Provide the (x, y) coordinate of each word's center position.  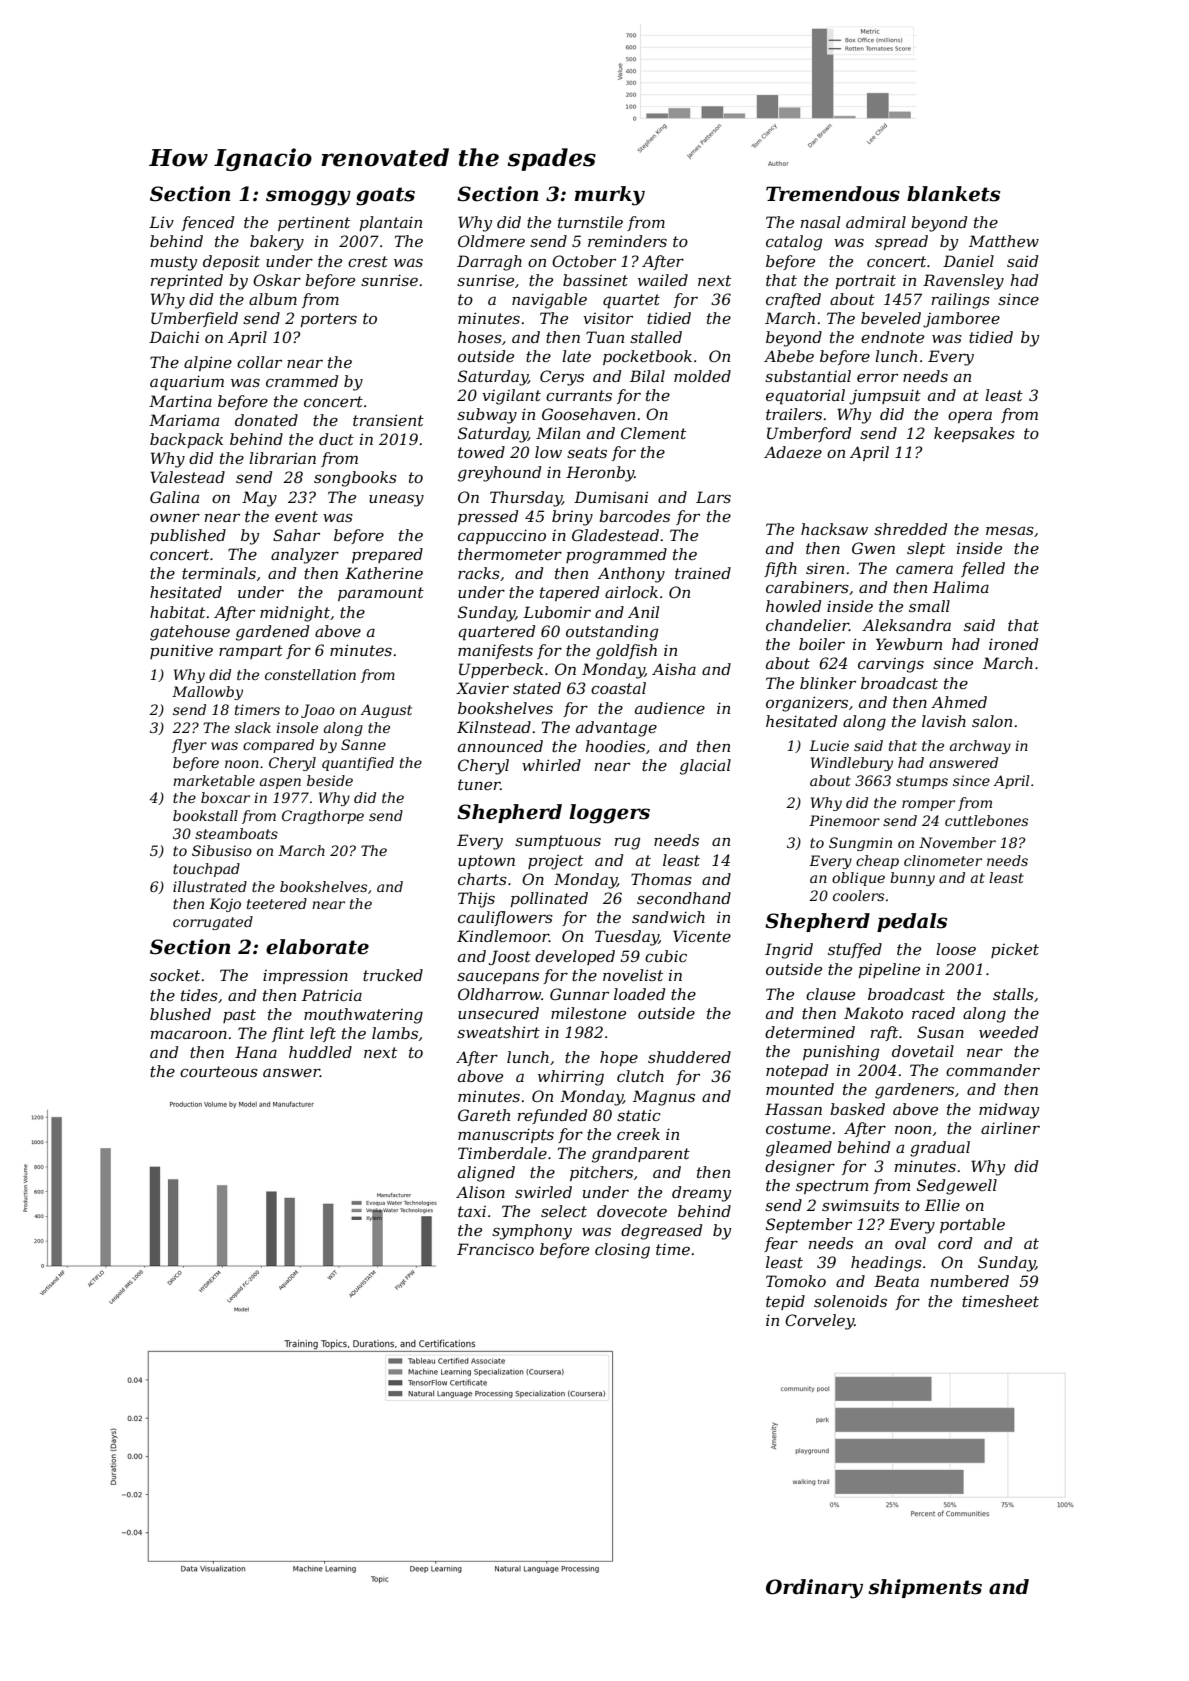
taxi (472, 1211)
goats (385, 196)
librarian (282, 458)
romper (928, 805)
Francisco (495, 1249)
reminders (627, 241)
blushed (180, 1014)
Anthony (631, 575)
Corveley (819, 1322)
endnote (892, 337)
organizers (807, 704)
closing (622, 1251)
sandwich (668, 917)
